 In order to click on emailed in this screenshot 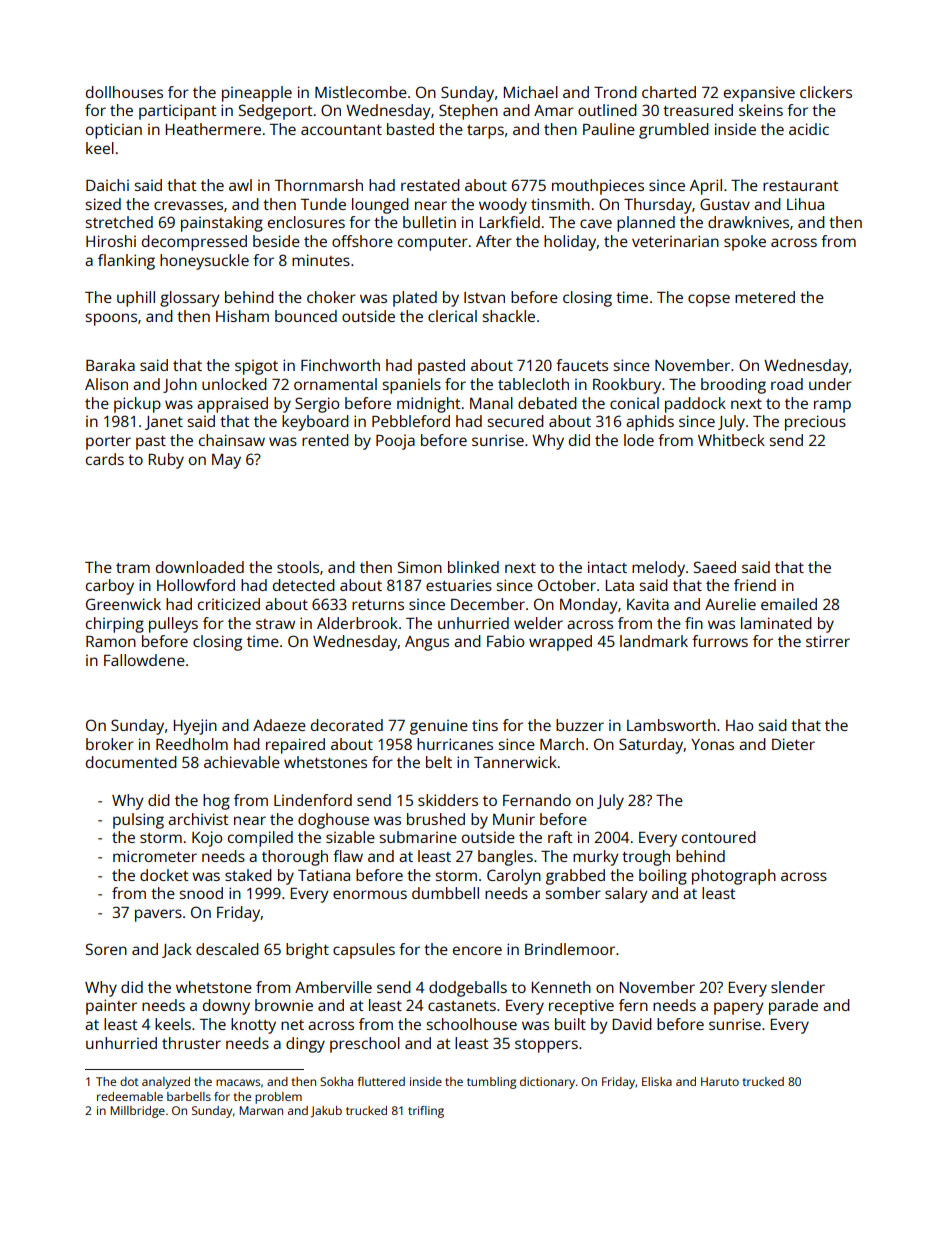, I will do `click(789, 604)`.
